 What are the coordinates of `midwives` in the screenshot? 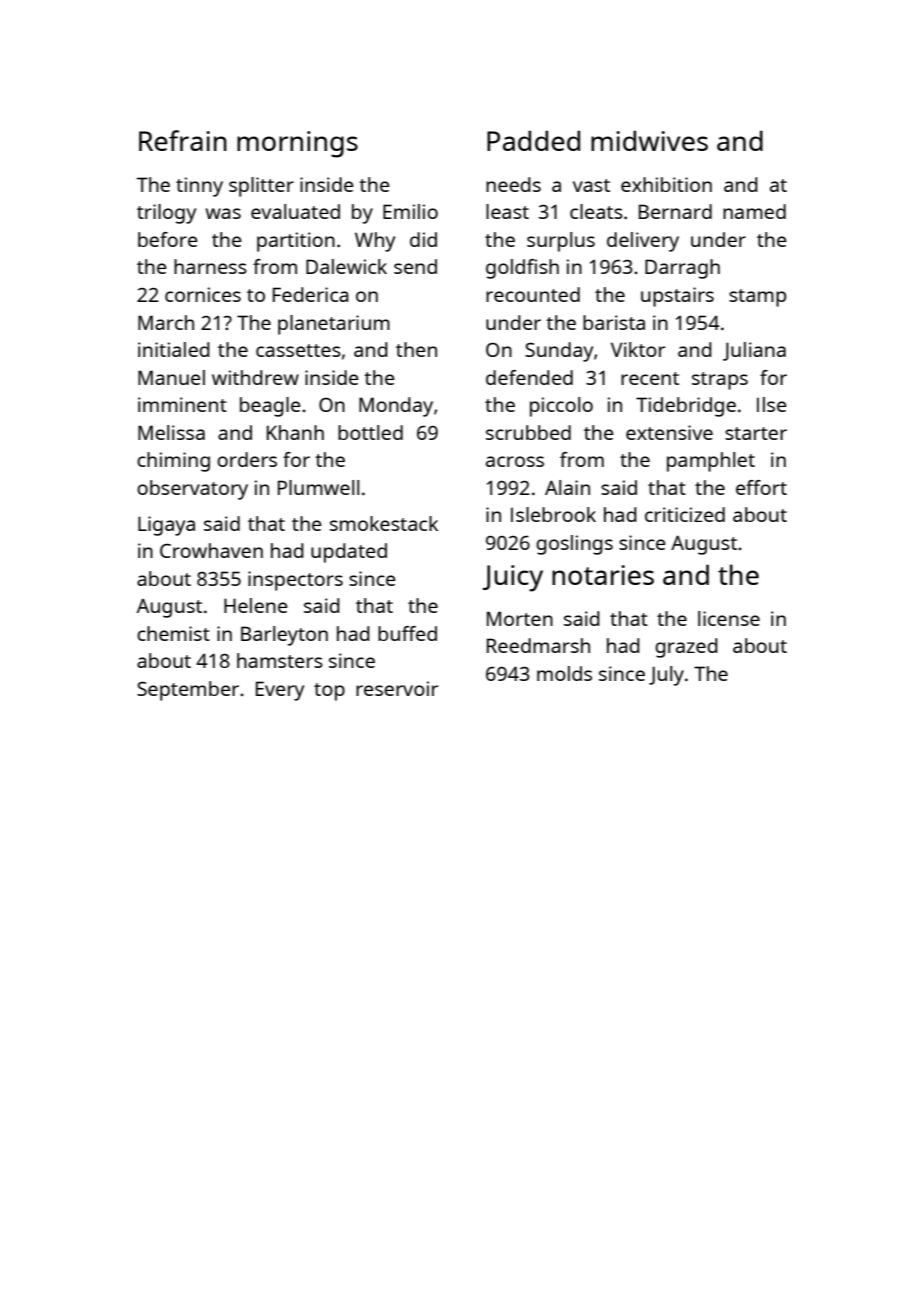 It's located at (649, 140).
